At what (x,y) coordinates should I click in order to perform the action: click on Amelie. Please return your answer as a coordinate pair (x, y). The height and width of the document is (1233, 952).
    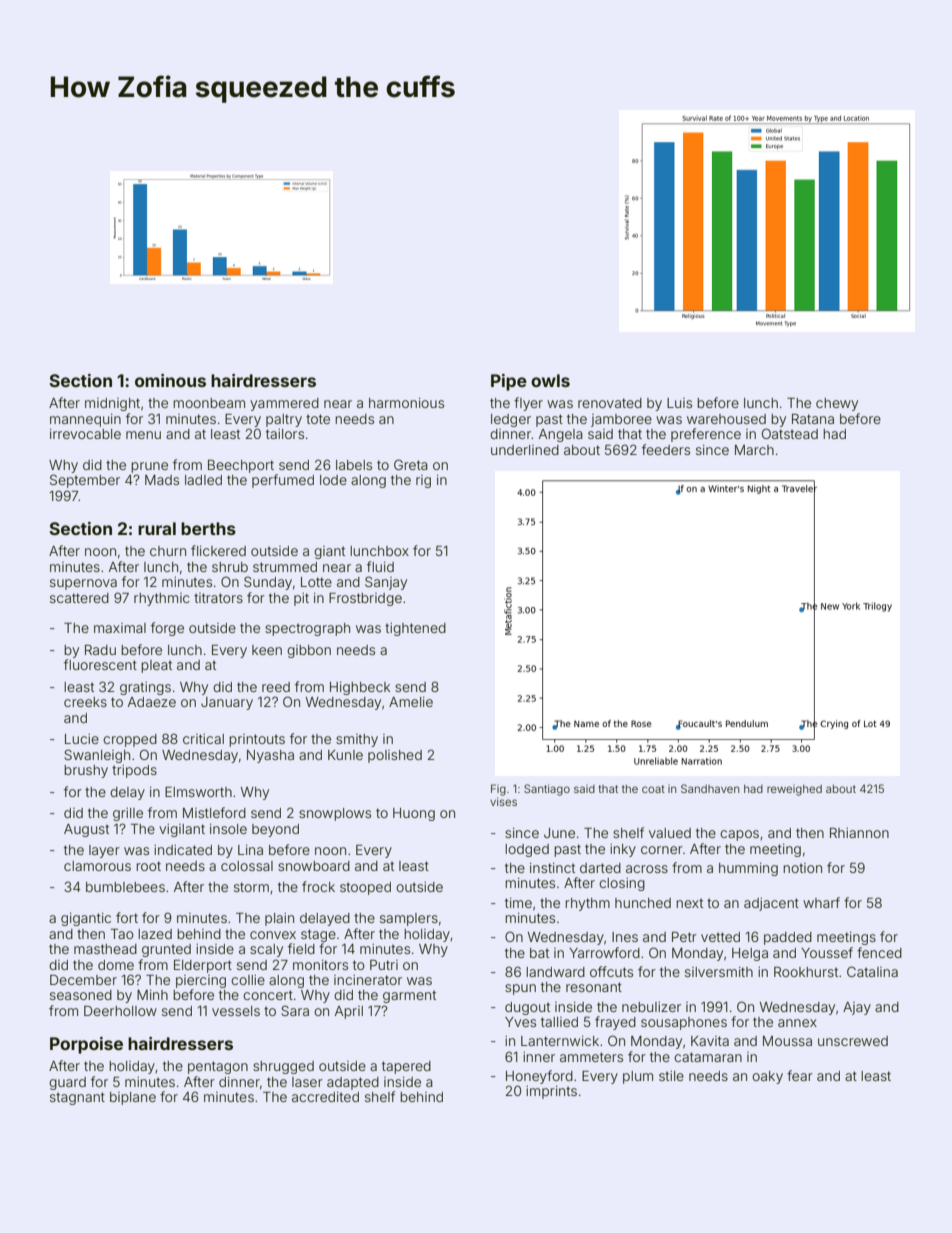
    Looking at the image, I should click on (411, 702).
